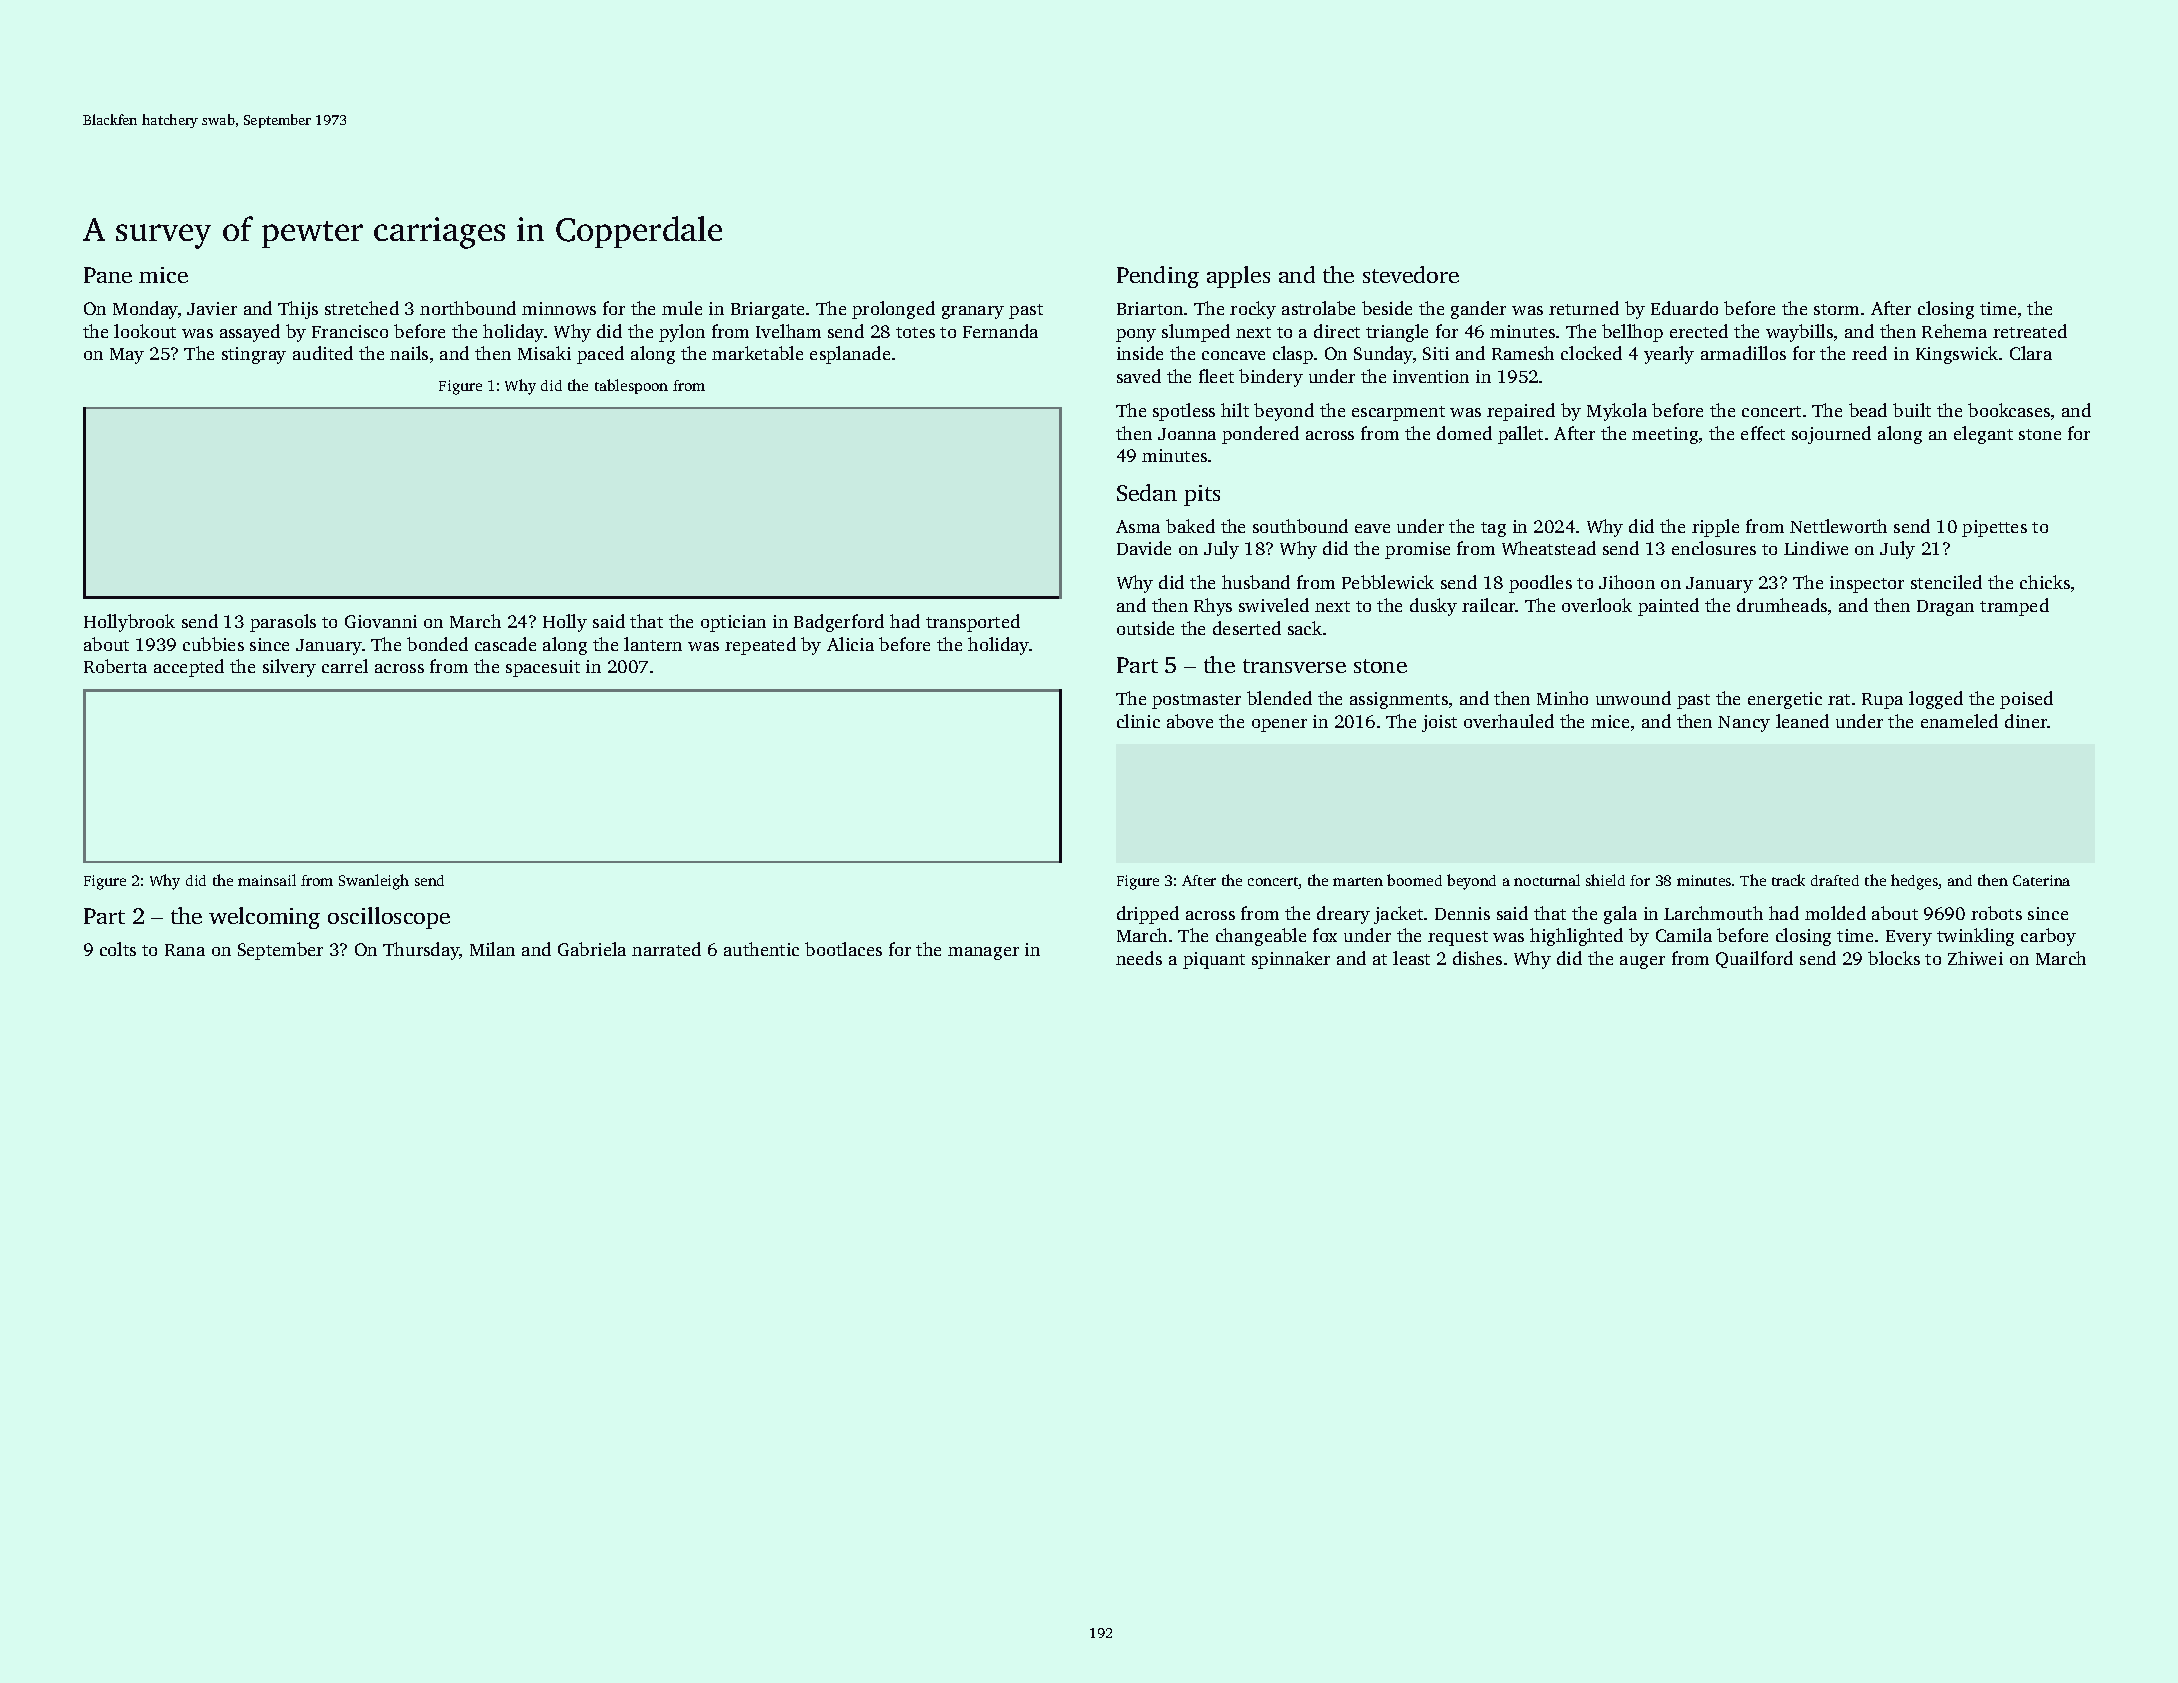 This image has height=1683, width=2178. What do you see at coordinates (983, 953) in the image?
I see `manager` at bounding box center [983, 953].
